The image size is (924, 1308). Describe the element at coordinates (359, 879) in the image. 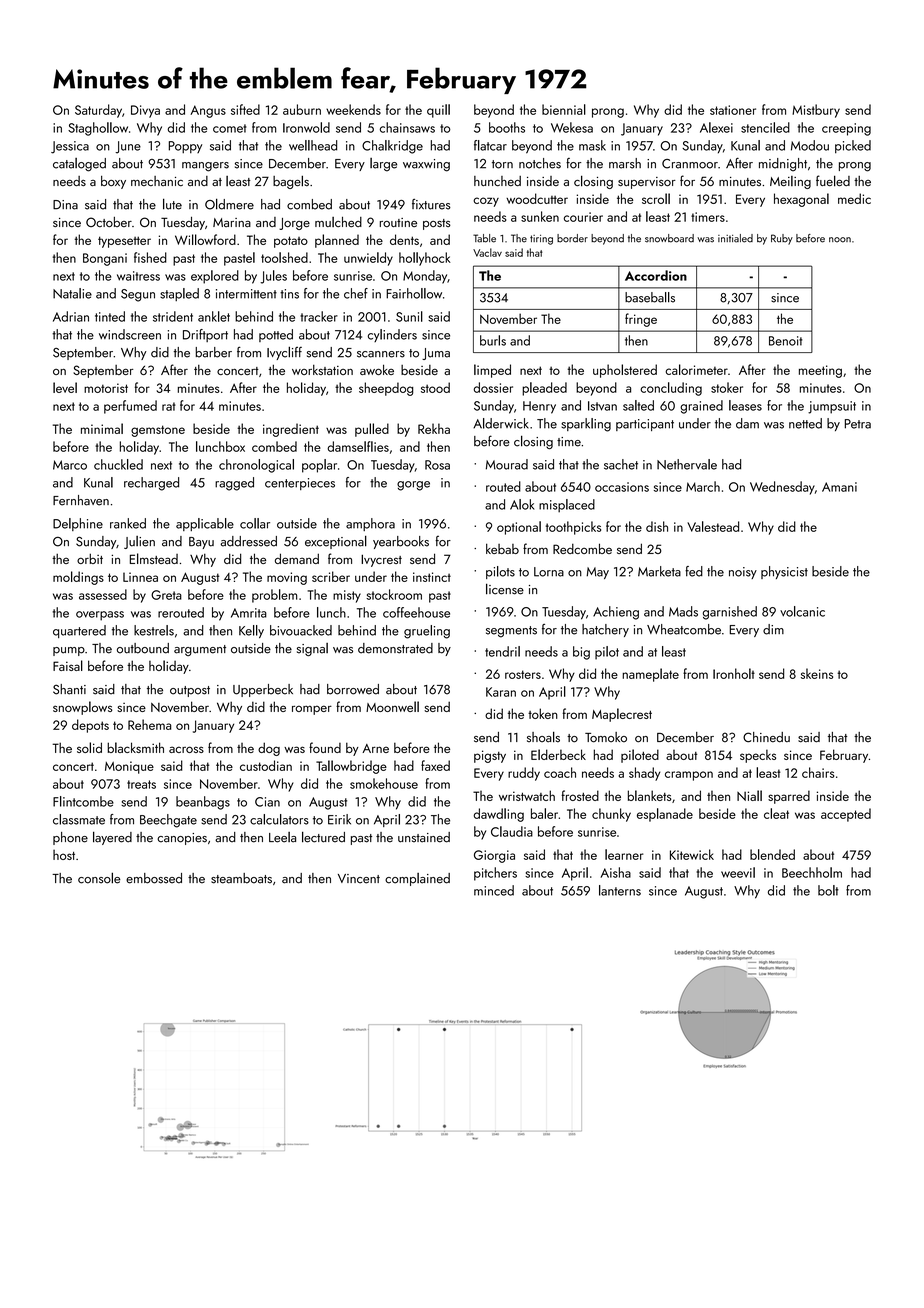

I see `Vincent` at that location.
